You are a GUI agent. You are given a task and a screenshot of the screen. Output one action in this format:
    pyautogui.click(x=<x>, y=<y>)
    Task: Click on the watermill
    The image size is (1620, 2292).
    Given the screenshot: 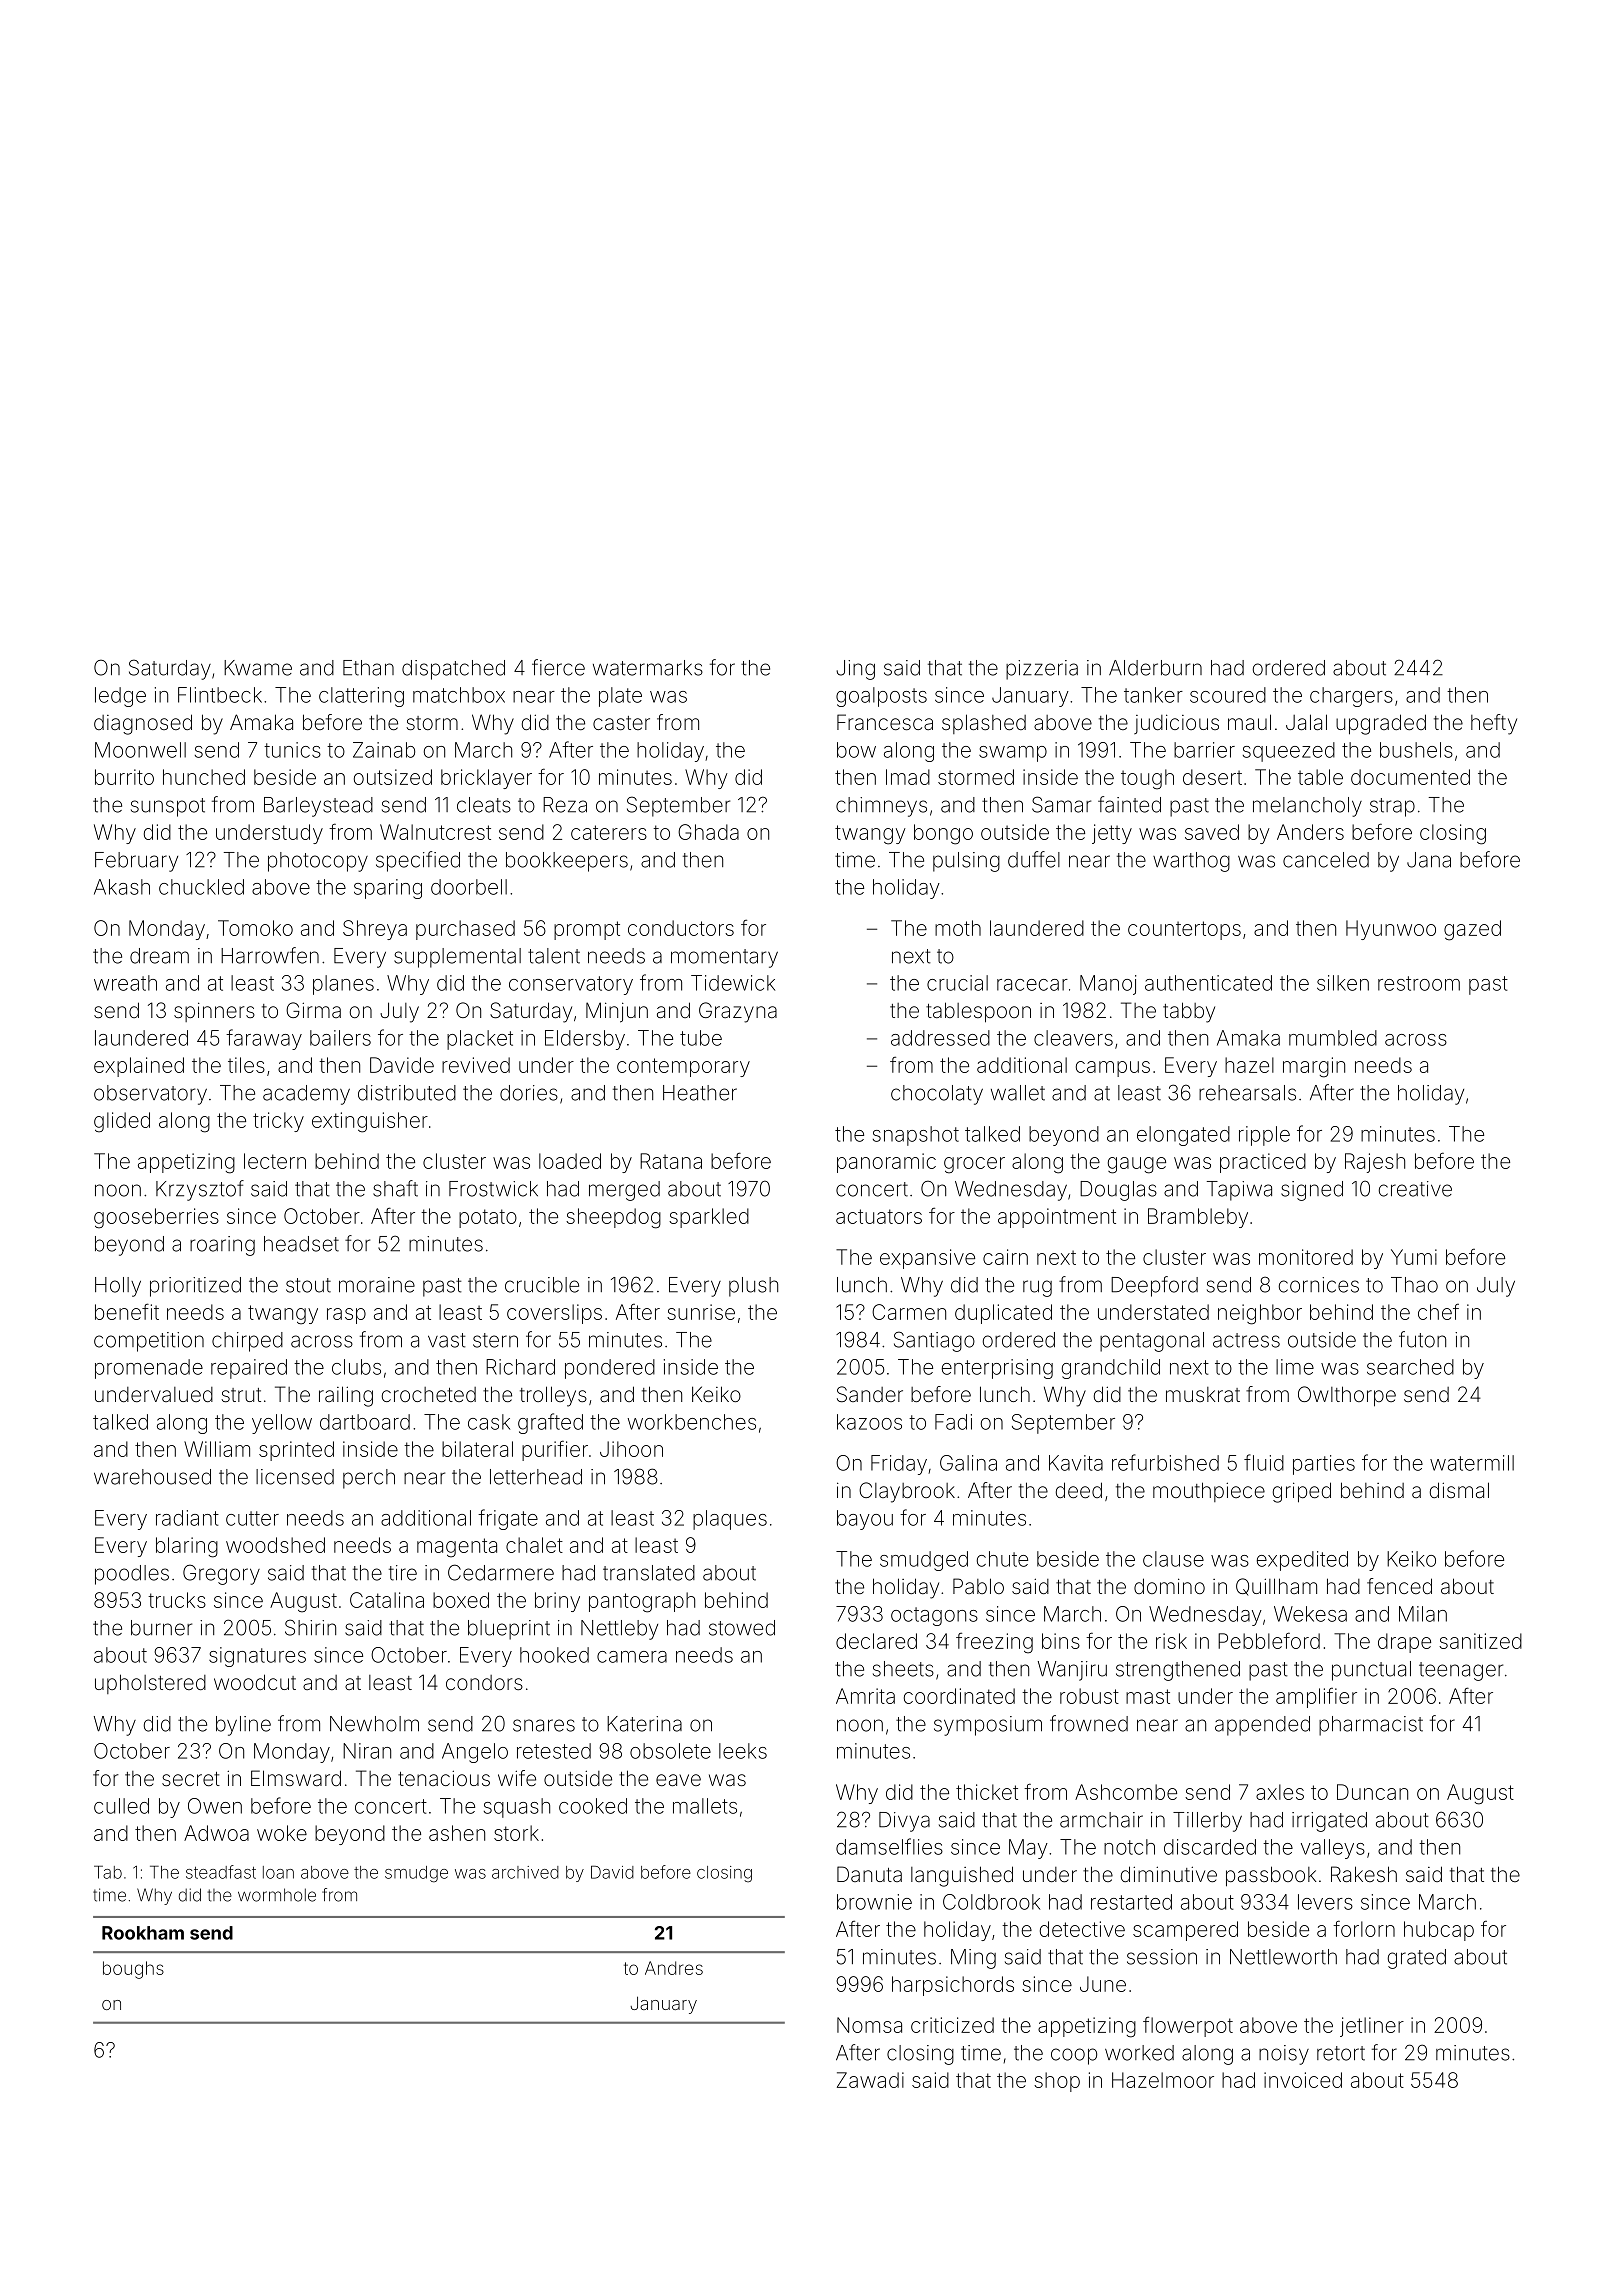 What is the action you would take?
    pyautogui.click(x=1472, y=1463)
